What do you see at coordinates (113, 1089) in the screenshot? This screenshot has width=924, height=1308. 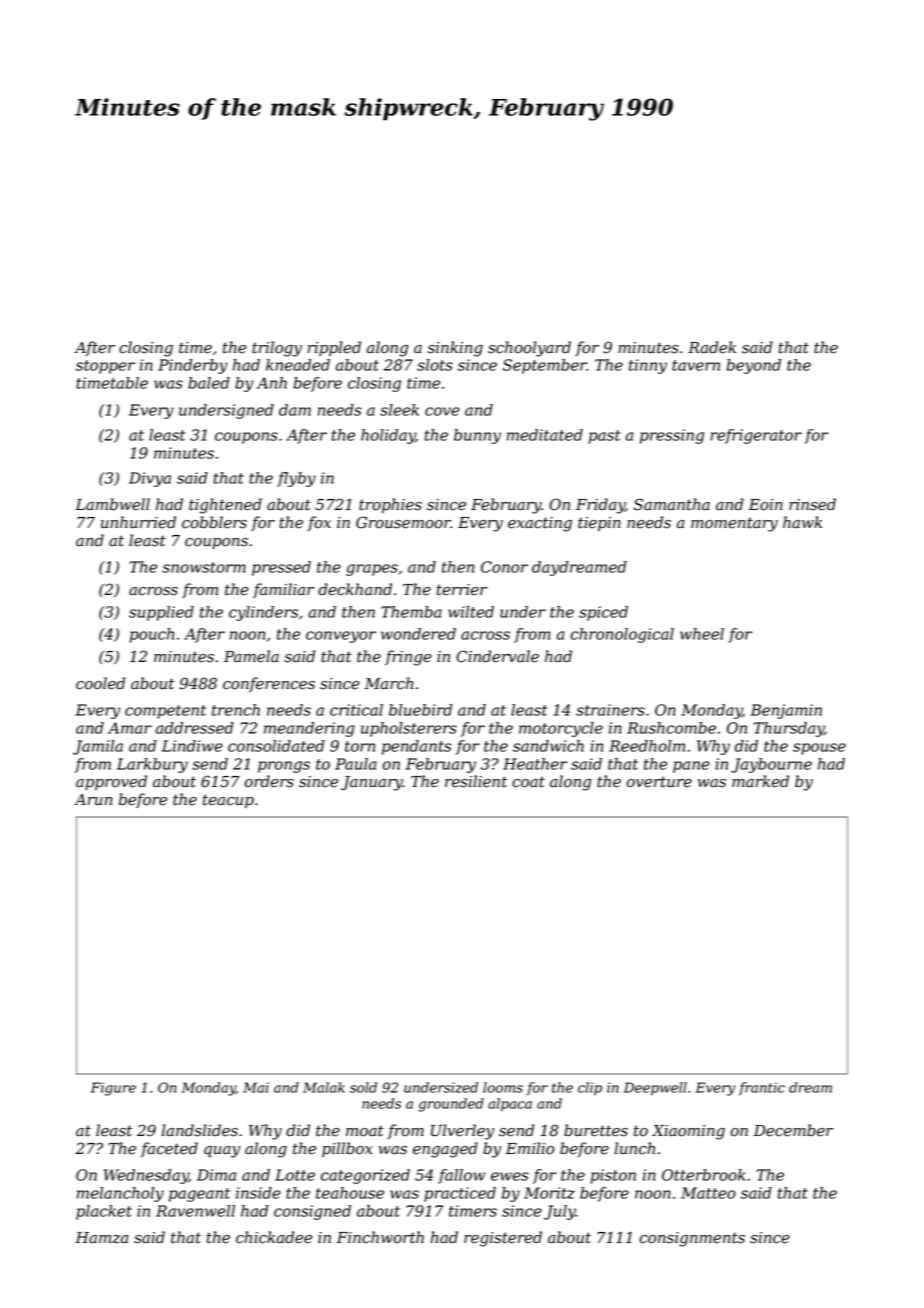 I see `Figure` at bounding box center [113, 1089].
